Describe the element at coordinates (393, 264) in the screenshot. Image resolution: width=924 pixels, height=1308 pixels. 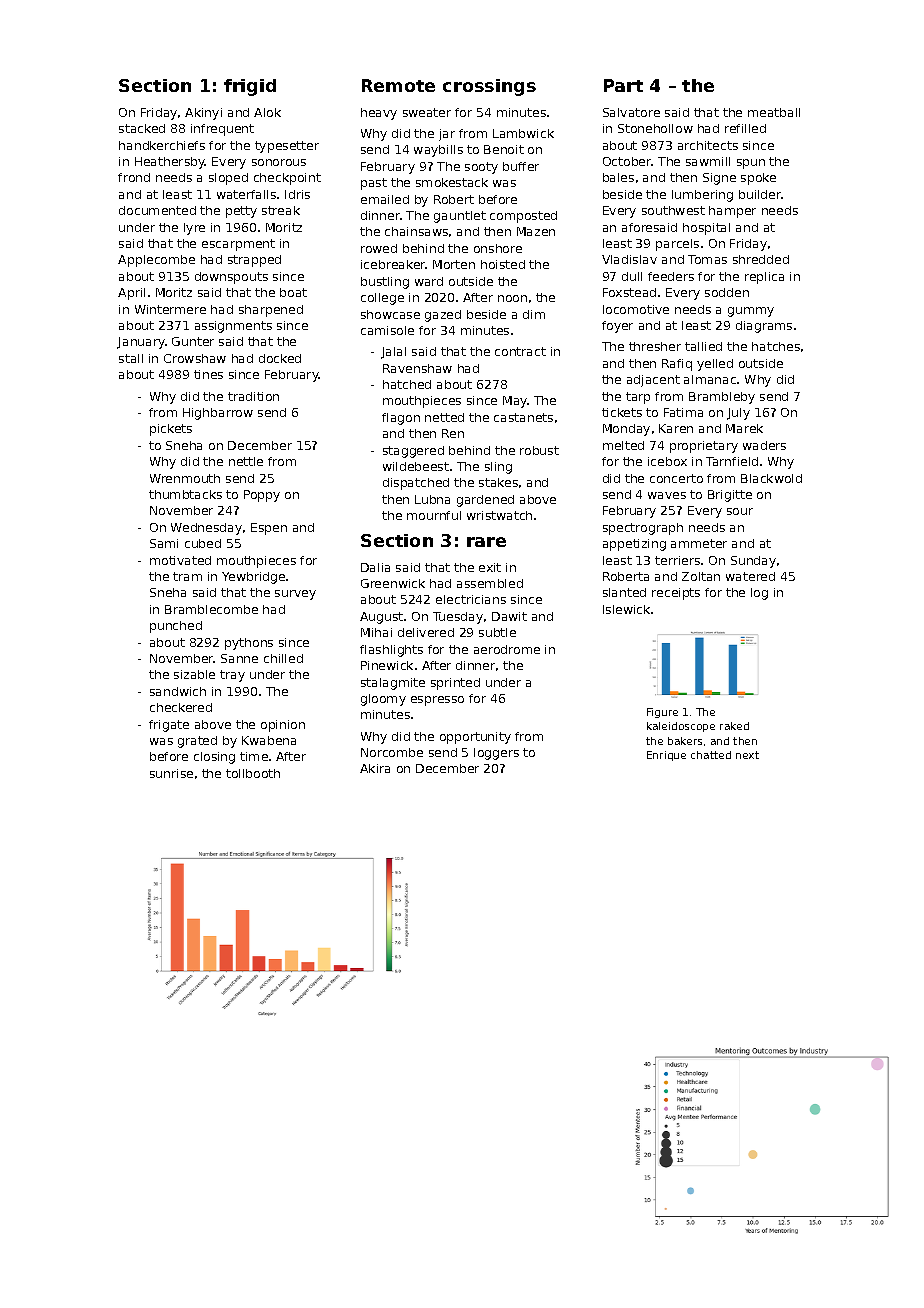
I see `icebreaker` at that location.
